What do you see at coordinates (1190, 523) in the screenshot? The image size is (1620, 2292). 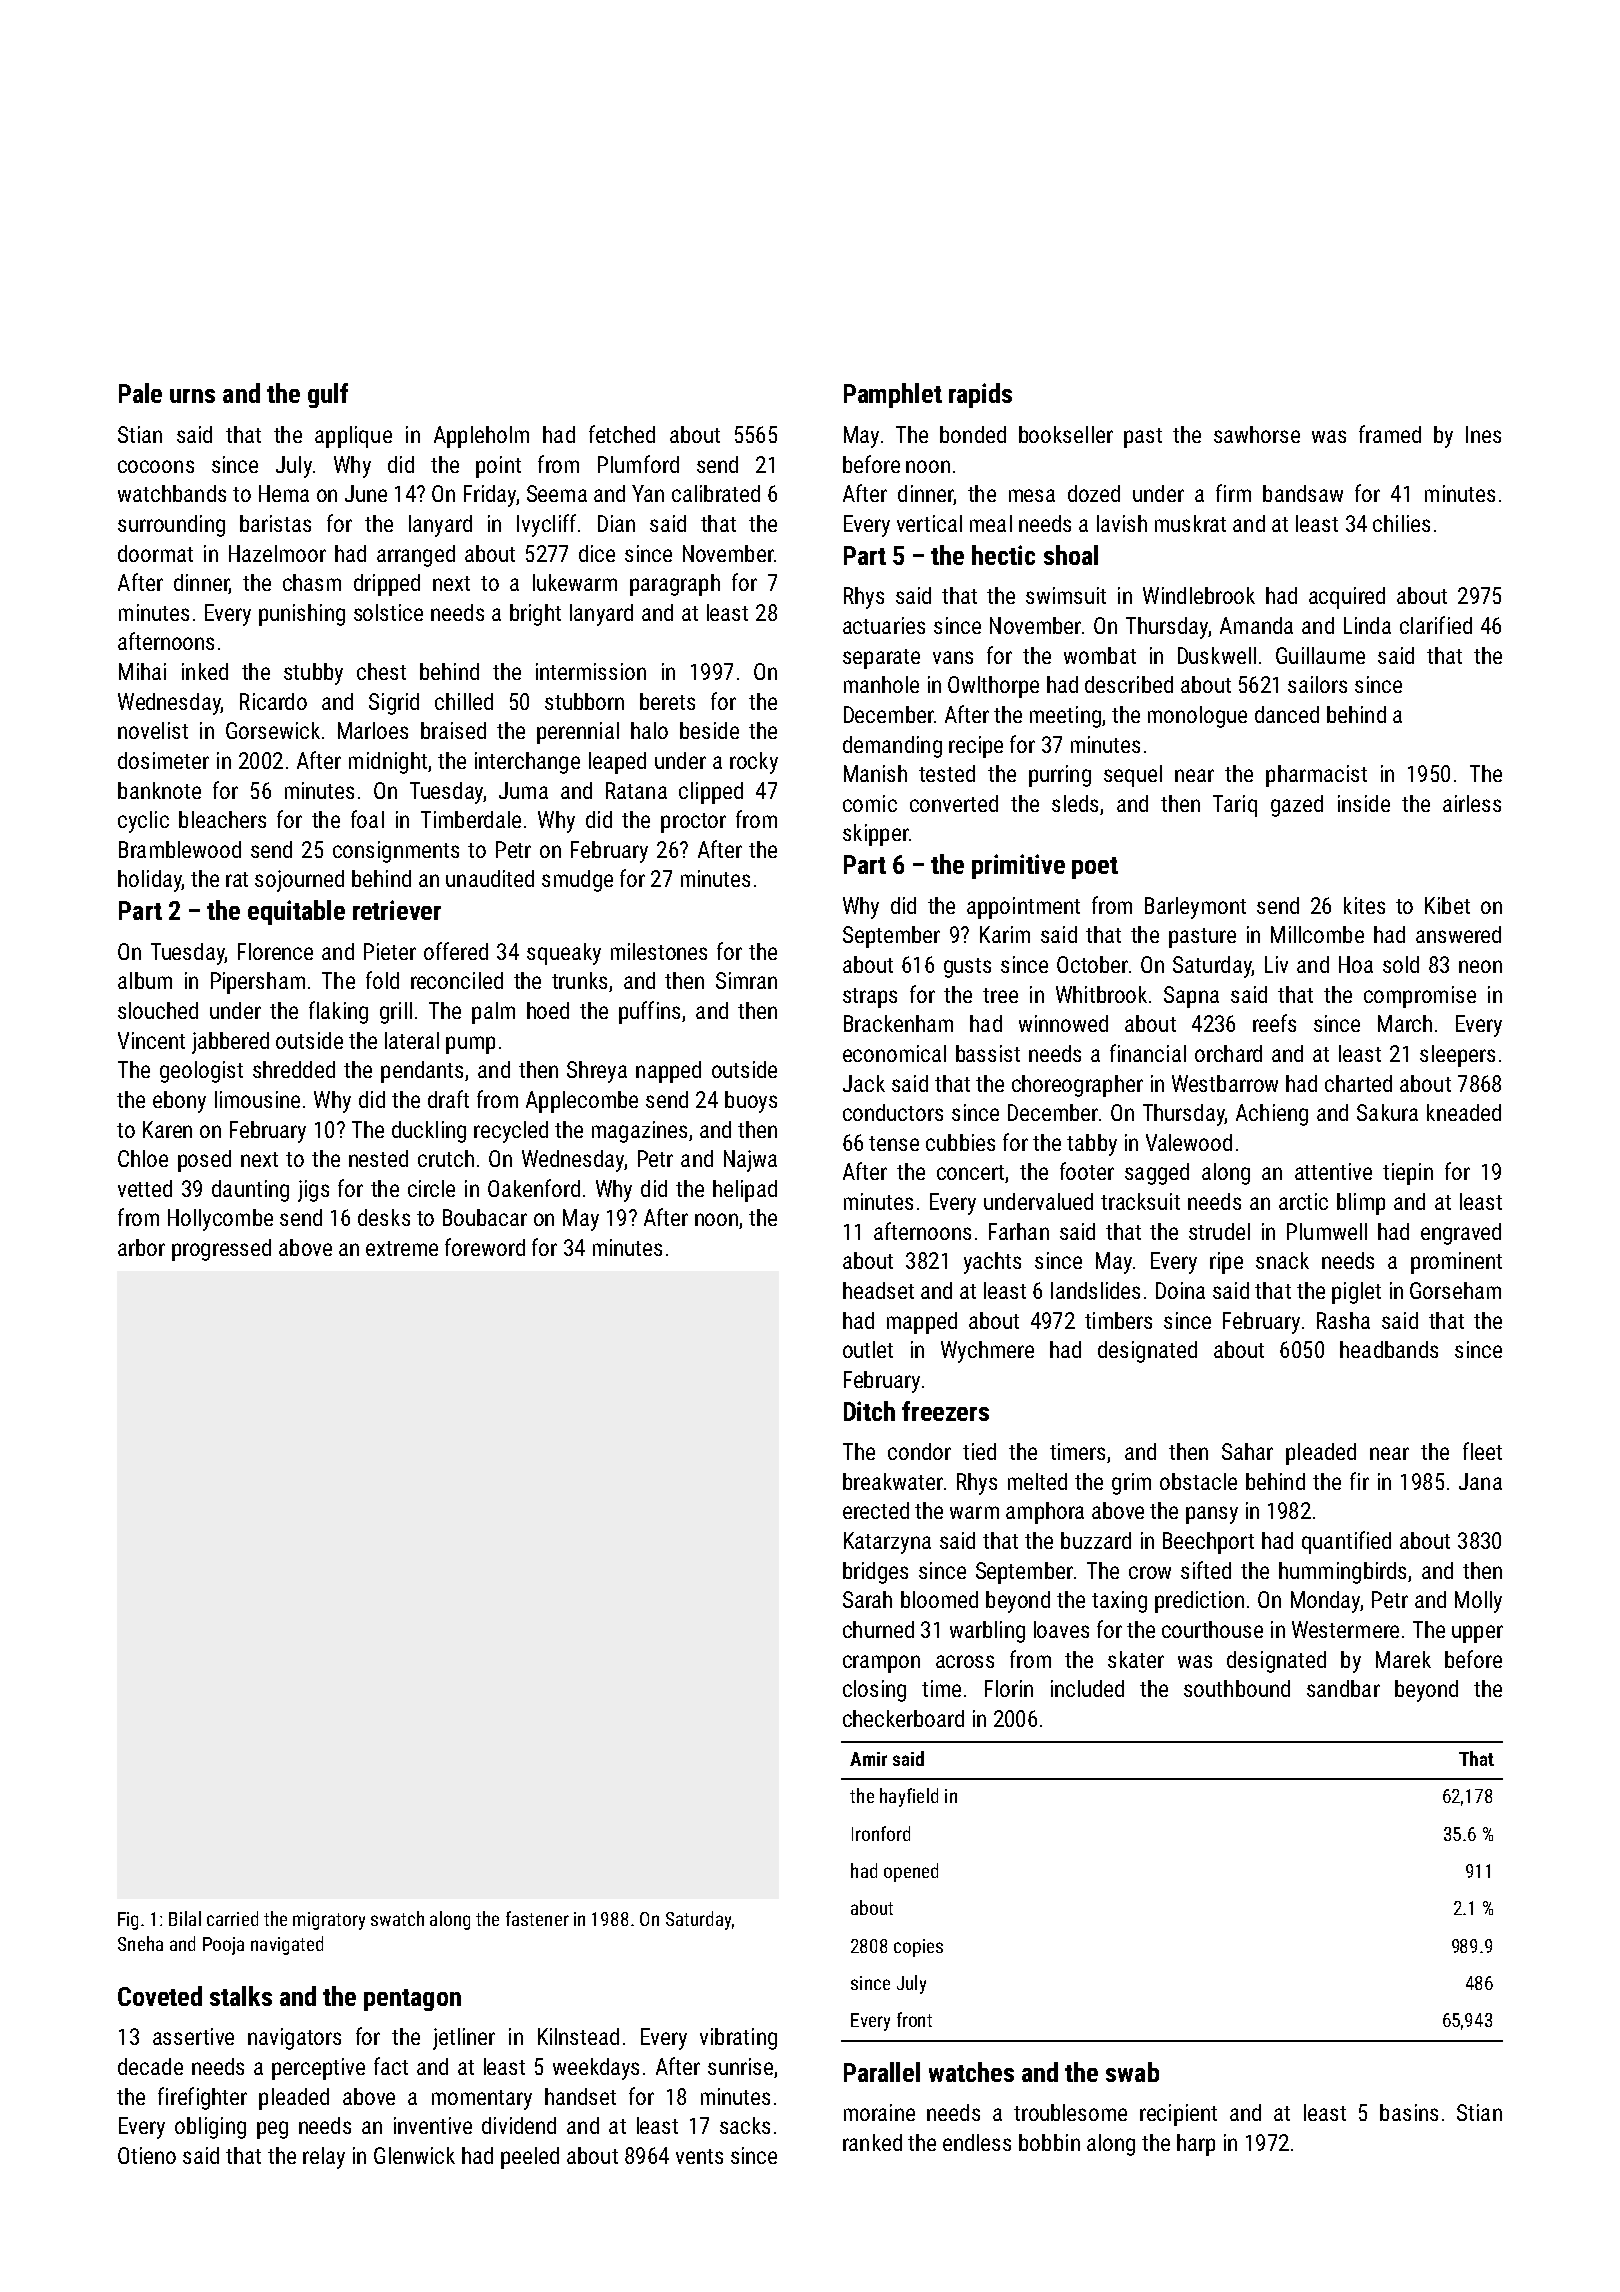 I see `muskrat` at bounding box center [1190, 523].
